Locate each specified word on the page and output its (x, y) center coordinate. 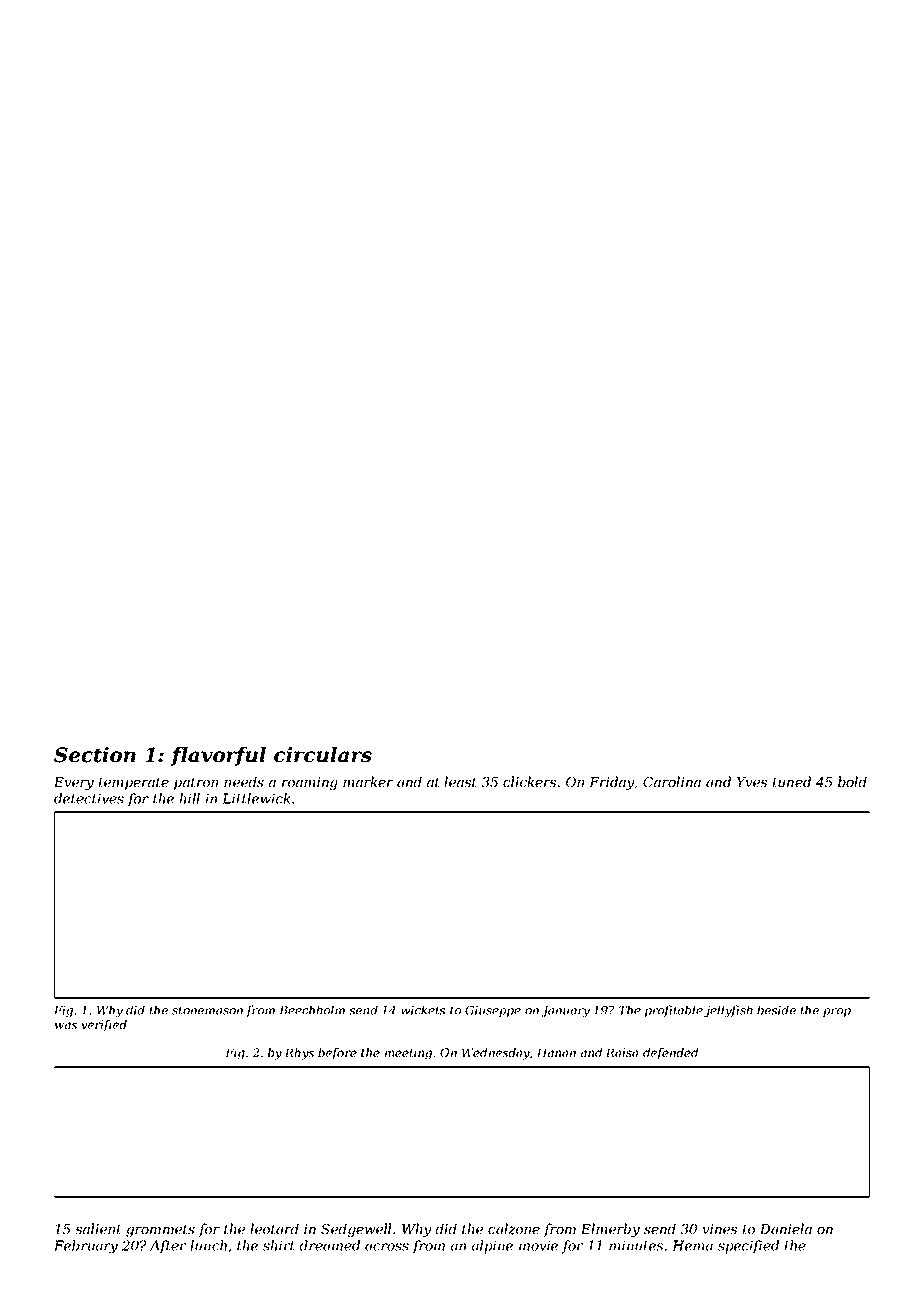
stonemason (207, 1010)
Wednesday (496, 1054)
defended (670, 1054)
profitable (674, 1011)
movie (538, 1245)
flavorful (218, 756)
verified (104, 1026)
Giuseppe (493, 1011)
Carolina (672, 781)
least (460, 781)
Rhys (299, 1054)
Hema (693, 1245)
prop (837, 1012)
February (86, 1247)
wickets (423, 1010)
